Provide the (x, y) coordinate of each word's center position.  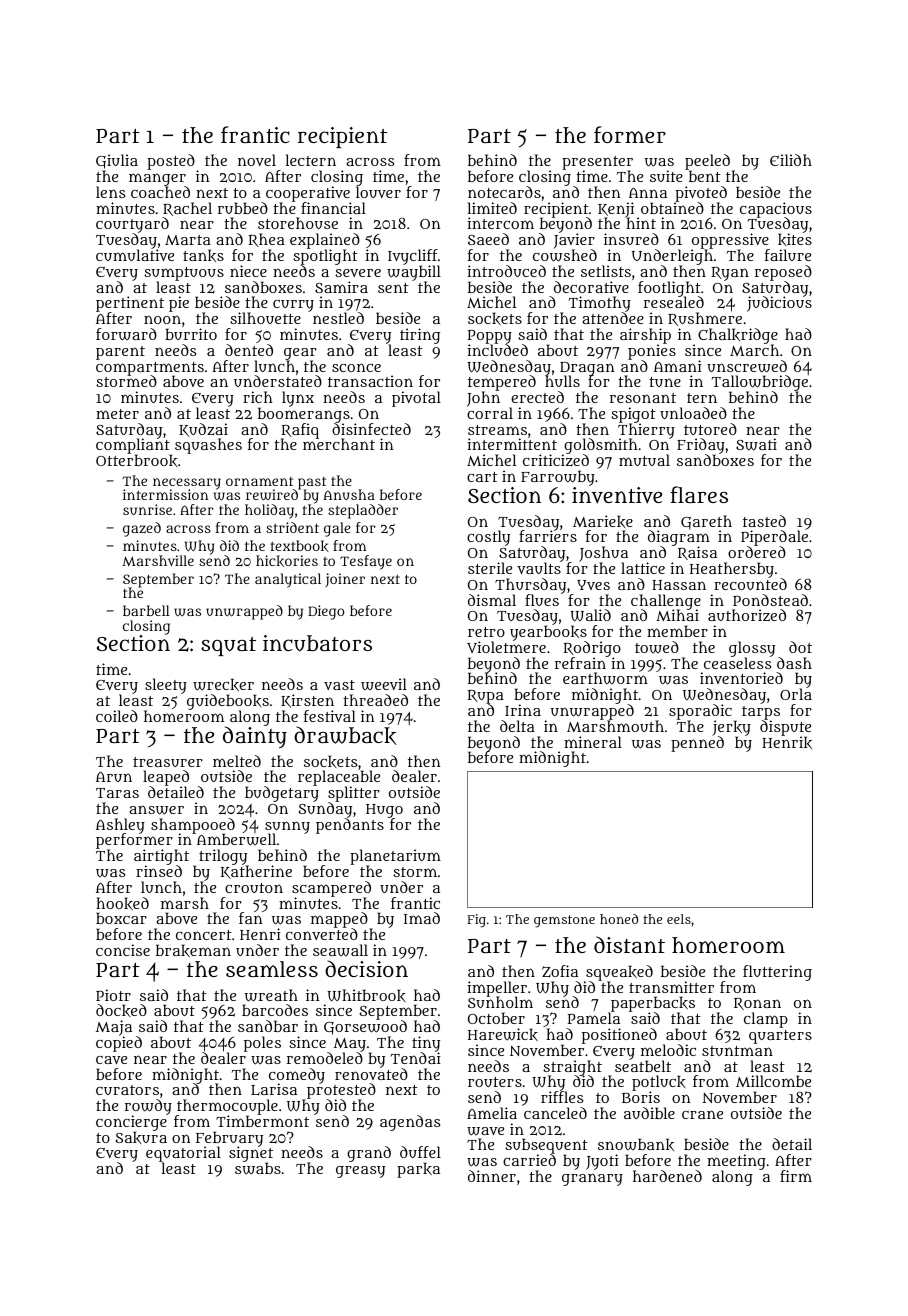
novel (257, 160)
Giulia (117, 161)
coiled (117, 716)
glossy (752, 649)
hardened (667, 1176)
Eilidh (791, 160)
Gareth (706, 522)
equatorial (183, 1154)
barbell (146, 610)
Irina (523, 710)
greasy (360, 1172)
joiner (345, 580)
